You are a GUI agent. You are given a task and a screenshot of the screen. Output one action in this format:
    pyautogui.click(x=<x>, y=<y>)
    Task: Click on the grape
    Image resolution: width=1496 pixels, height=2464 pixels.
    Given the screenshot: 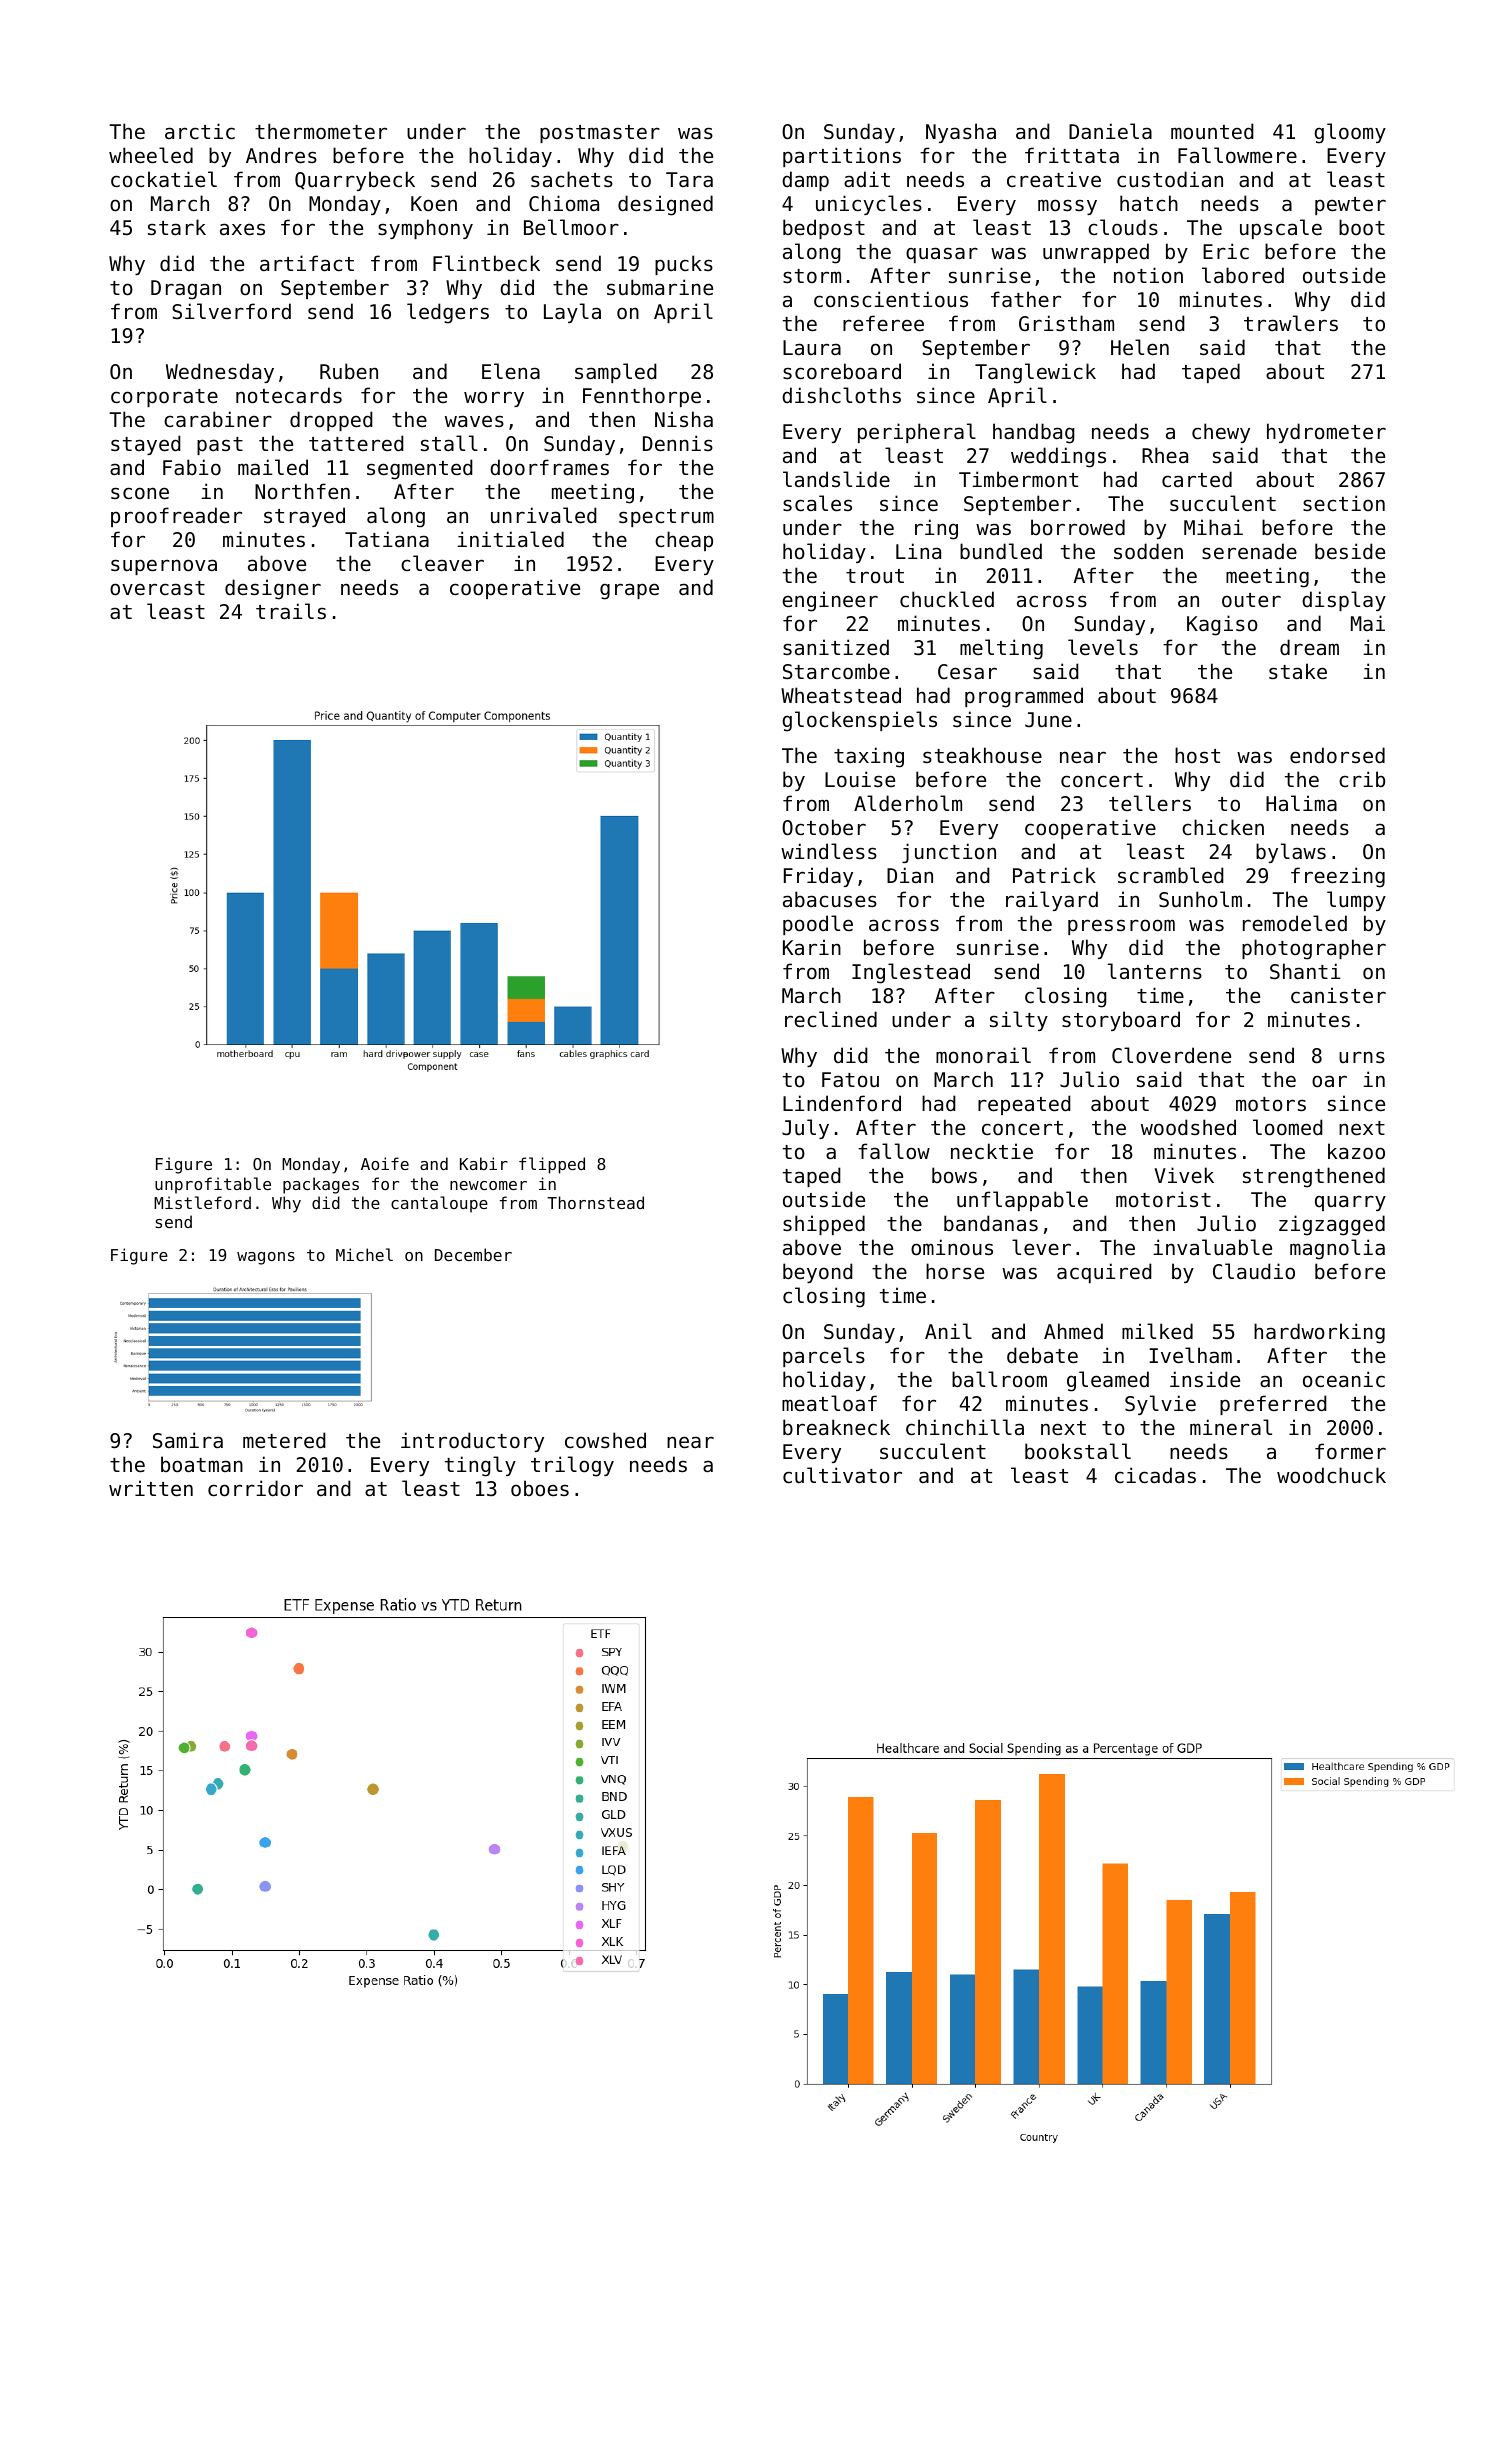 What is the action you would take?
    pyautogui.click(x=629, y=591)
